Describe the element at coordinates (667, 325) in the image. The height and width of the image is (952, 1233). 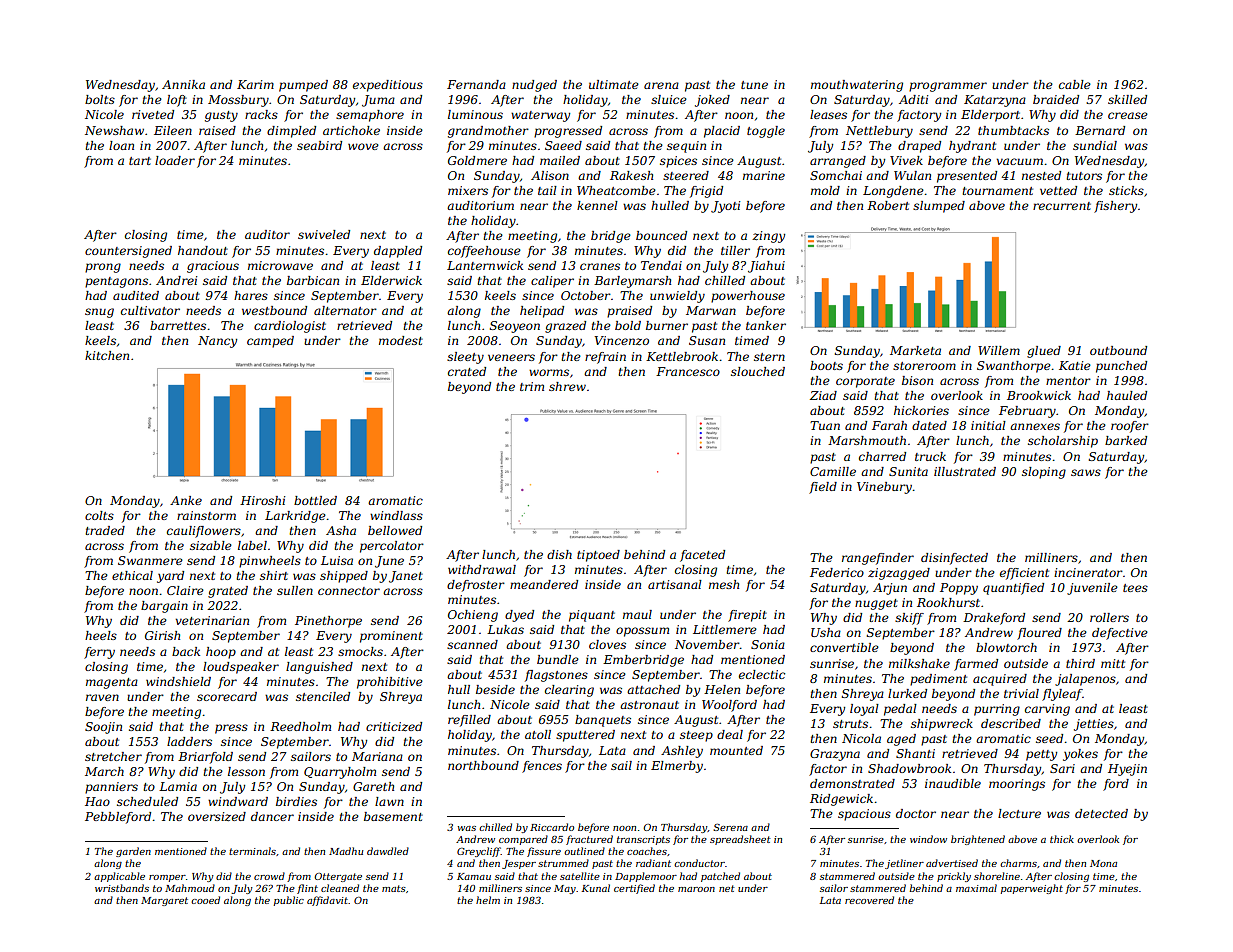
I see `burner` at that location.
